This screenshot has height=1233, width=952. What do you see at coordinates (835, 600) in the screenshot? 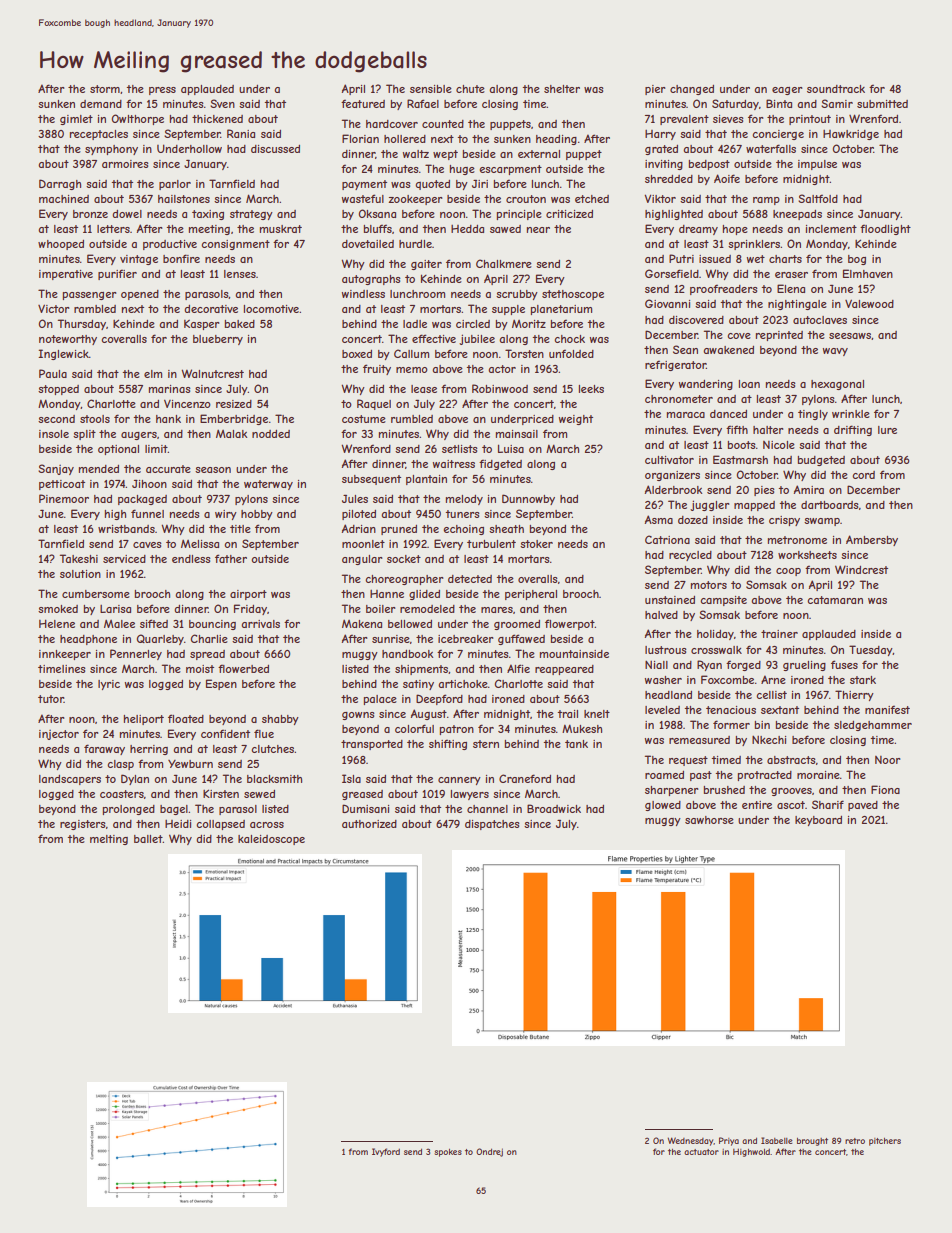
I see `catamaran` at bounding box center [835, 600].
